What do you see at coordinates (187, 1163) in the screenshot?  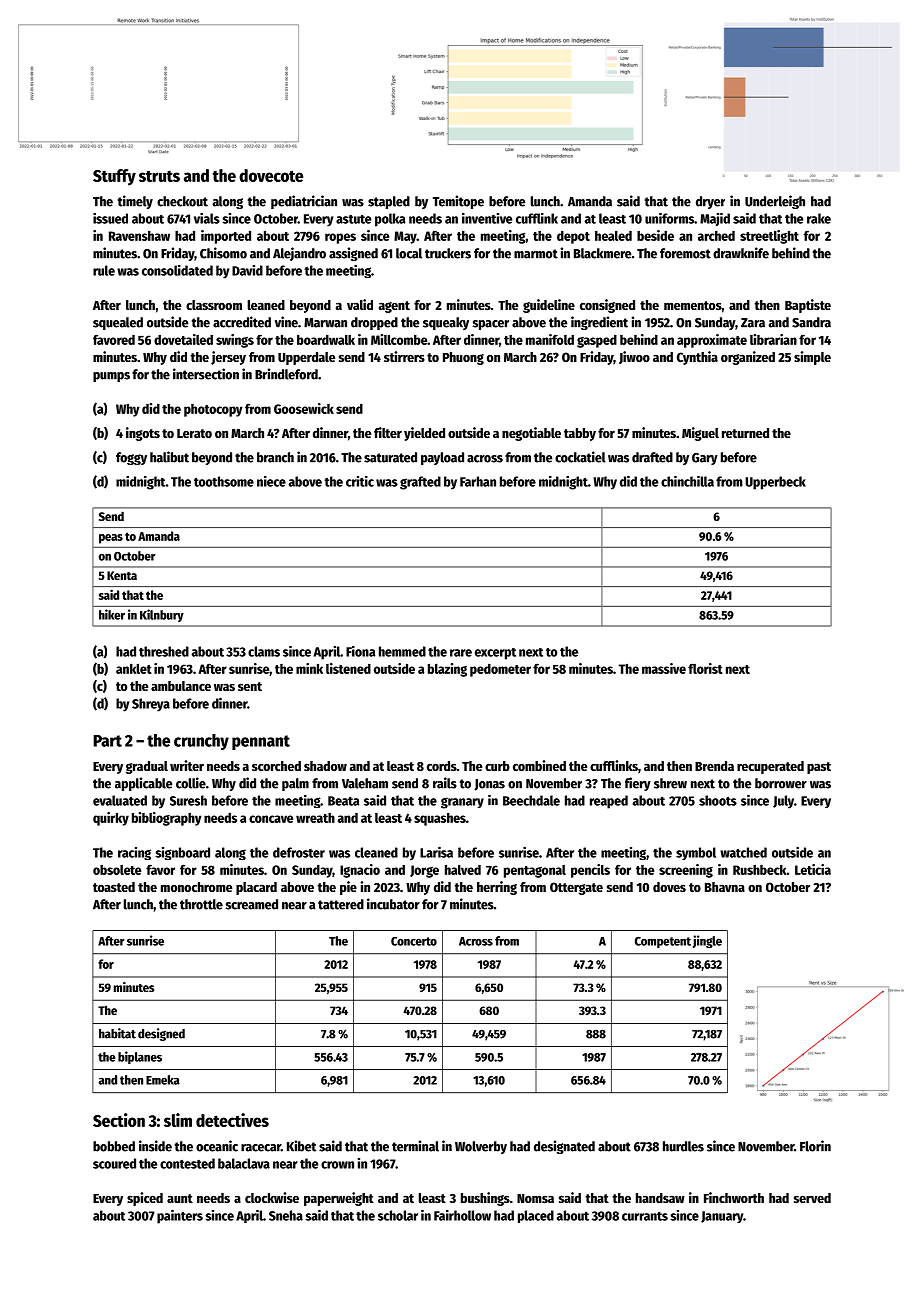 I see `contested` at bounding box center [187, 1163].
